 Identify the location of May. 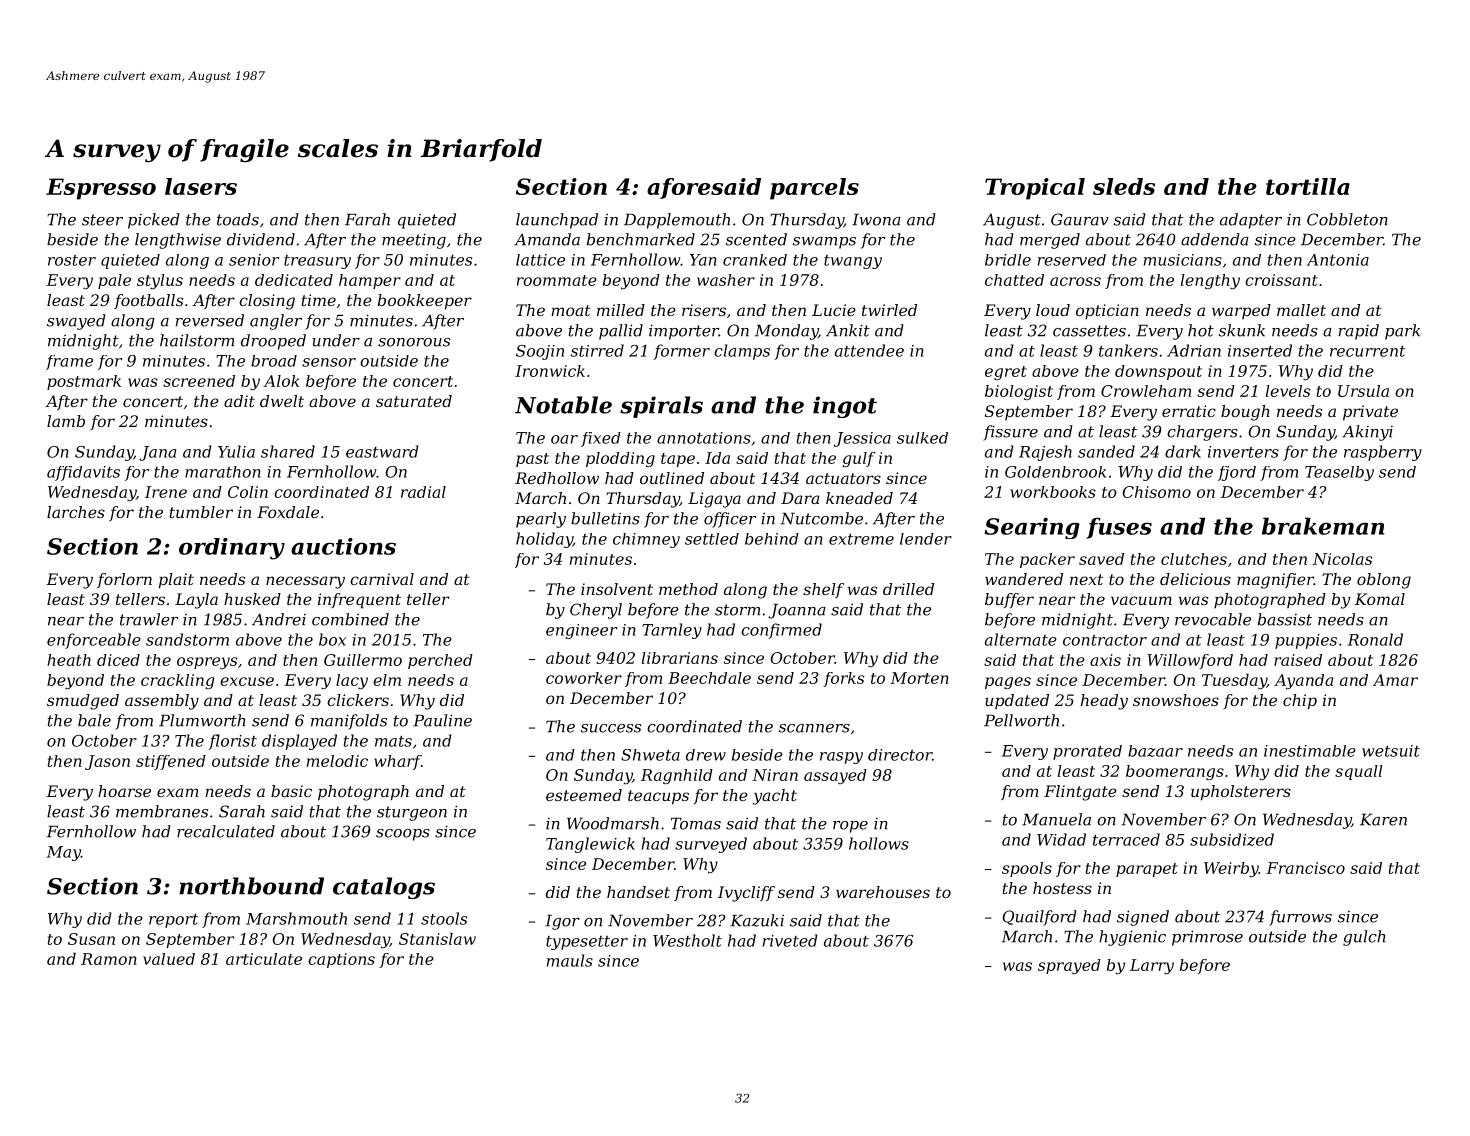
(64, 853).
